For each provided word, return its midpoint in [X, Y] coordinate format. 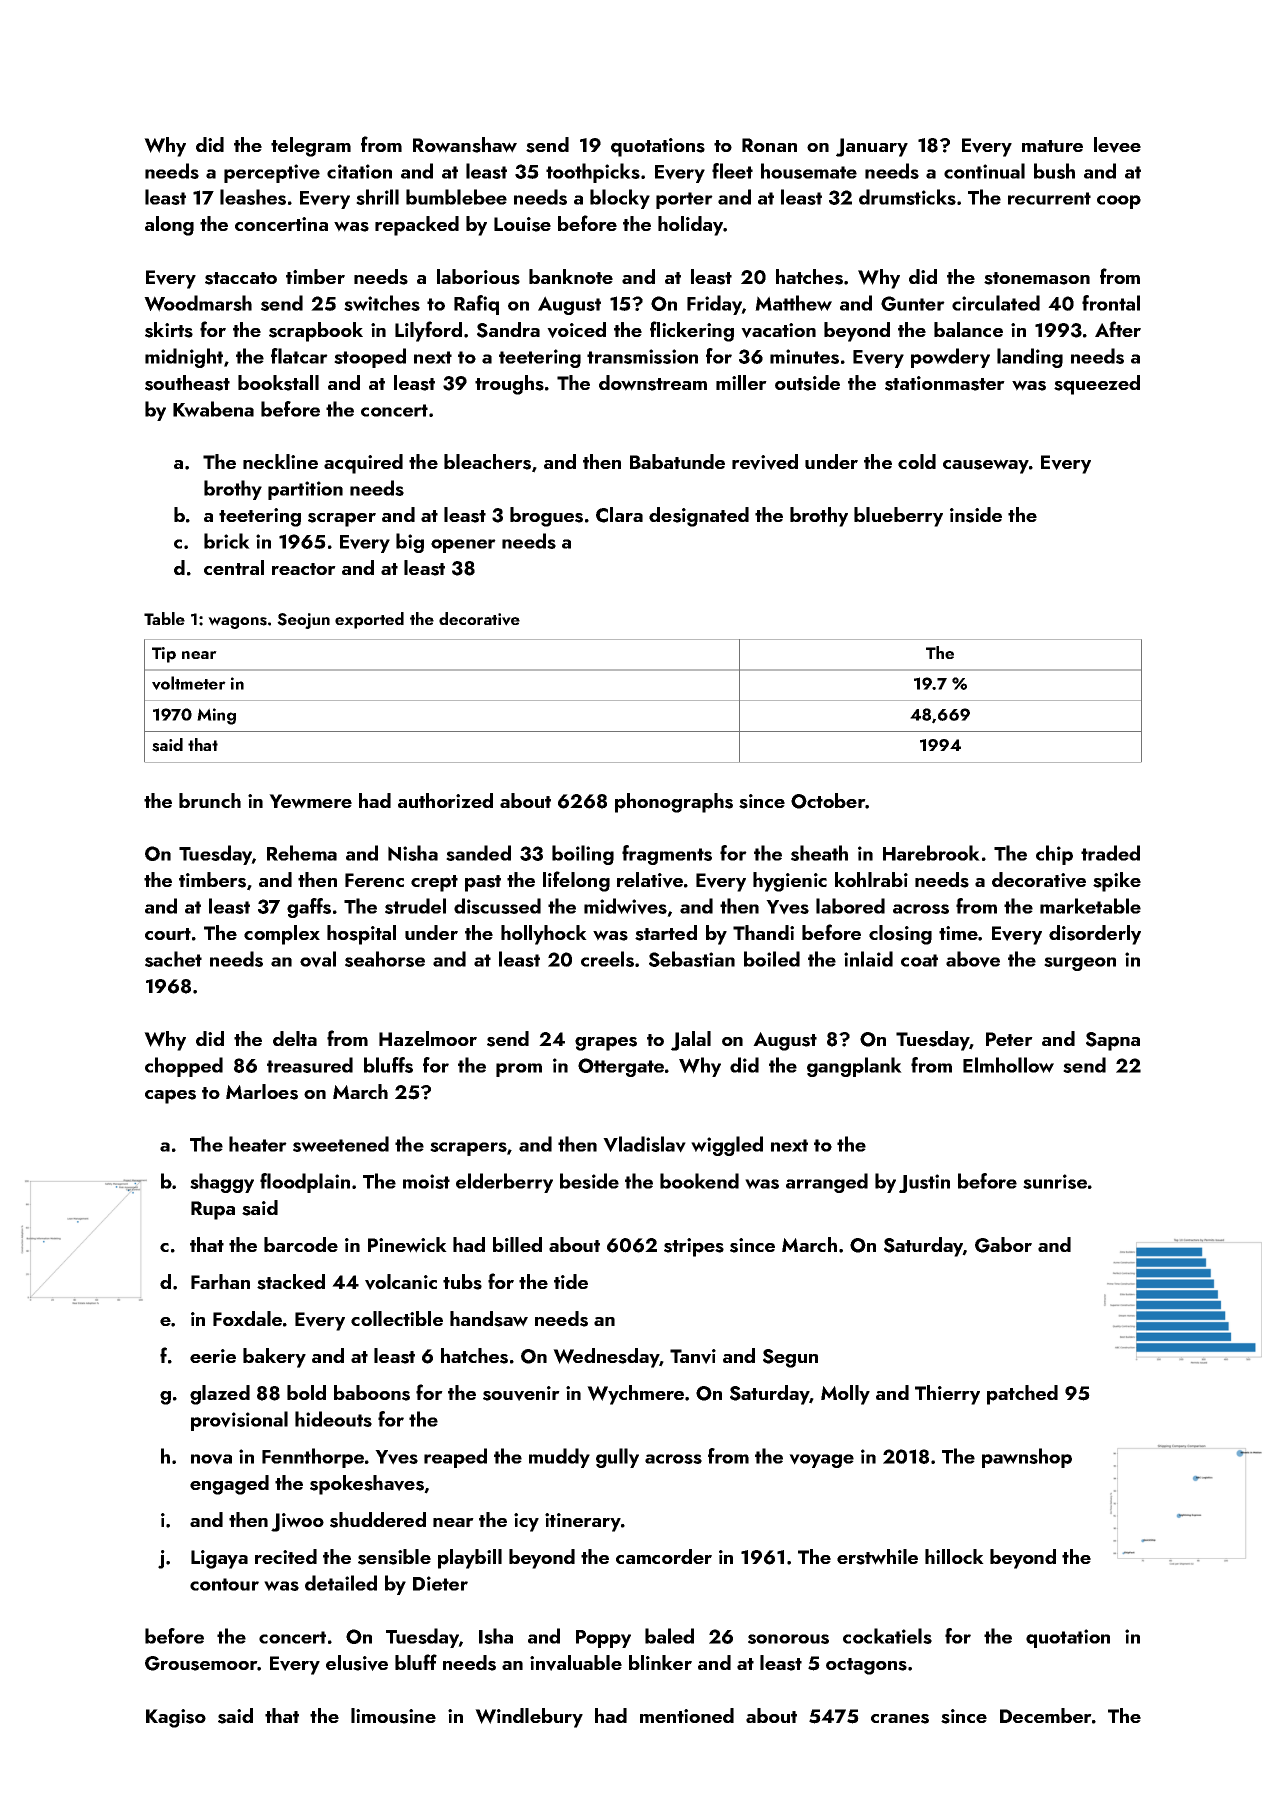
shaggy [222, 1183]
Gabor [1003, 1245]
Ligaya [219, 1559]
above [973, 959]
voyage [821, 1461]
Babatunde [677, 461]
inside [976, 515]
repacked [417, 226]
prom [519, 1070]
